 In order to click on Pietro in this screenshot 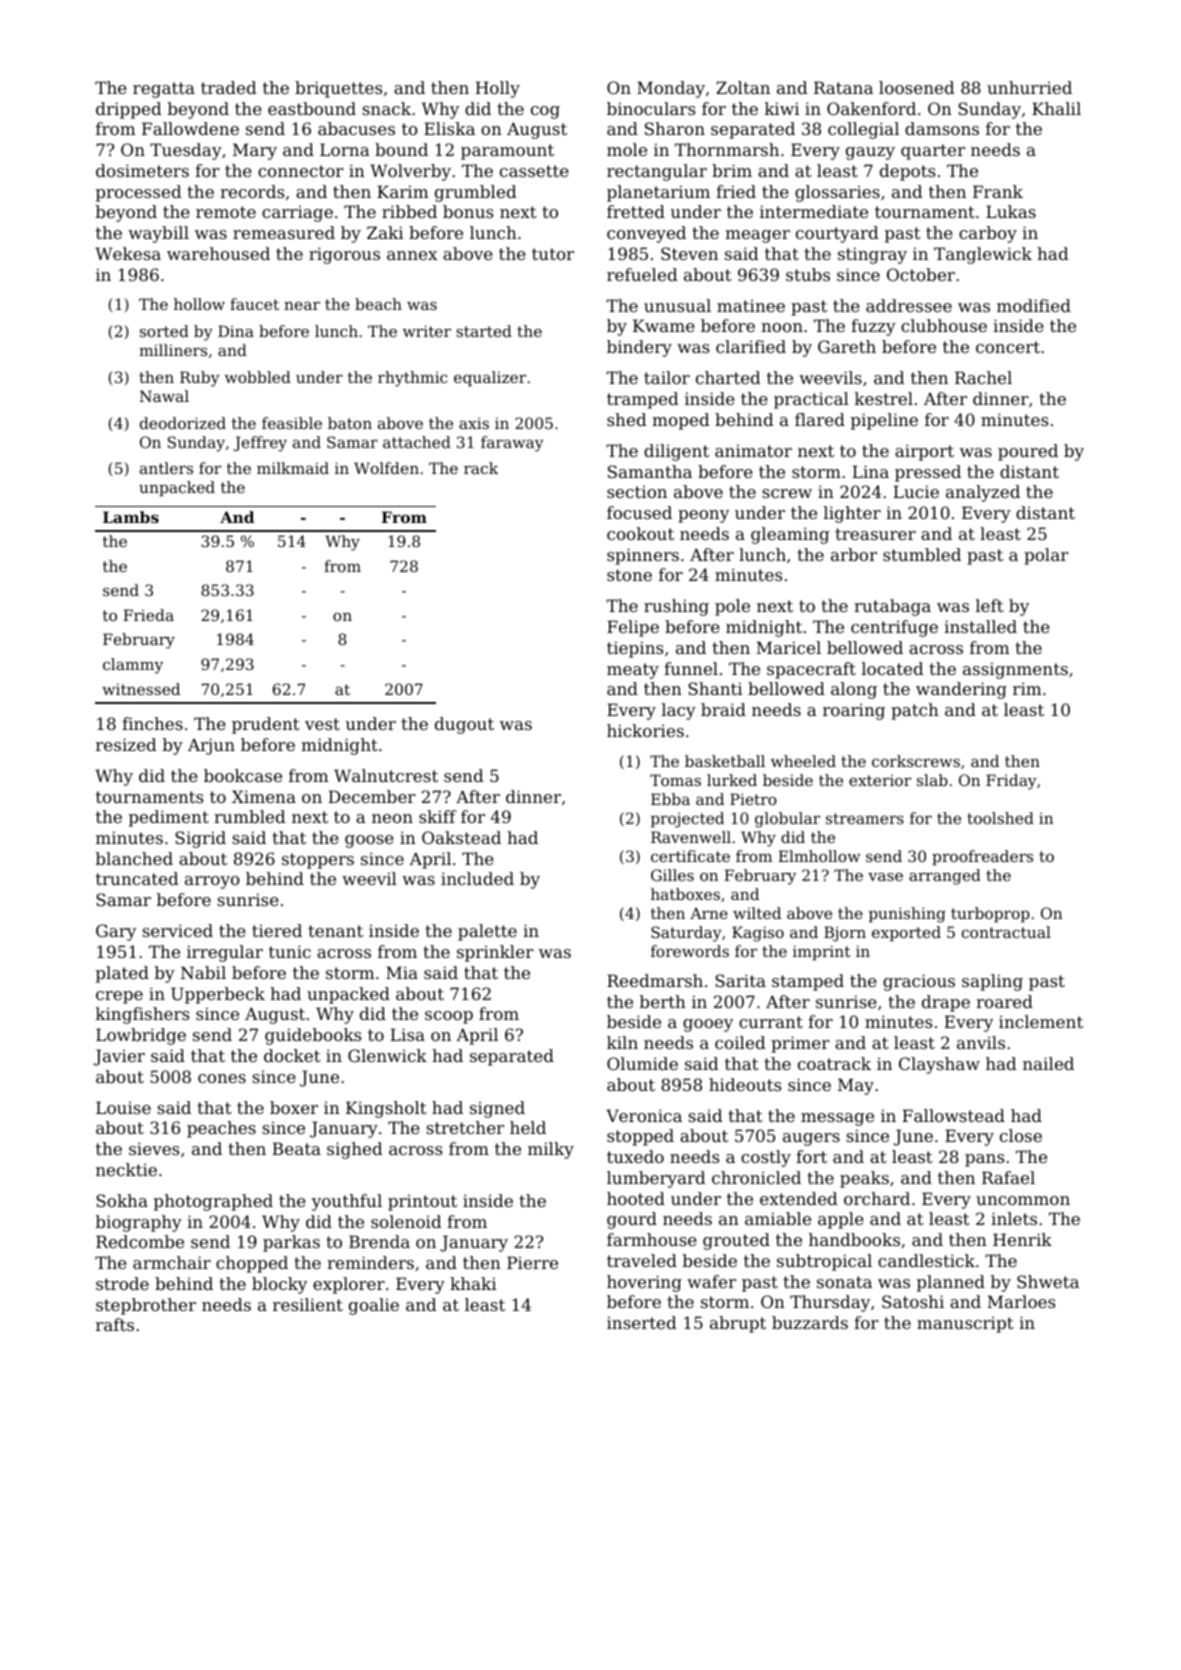, I will do `click(753, 799)`.
